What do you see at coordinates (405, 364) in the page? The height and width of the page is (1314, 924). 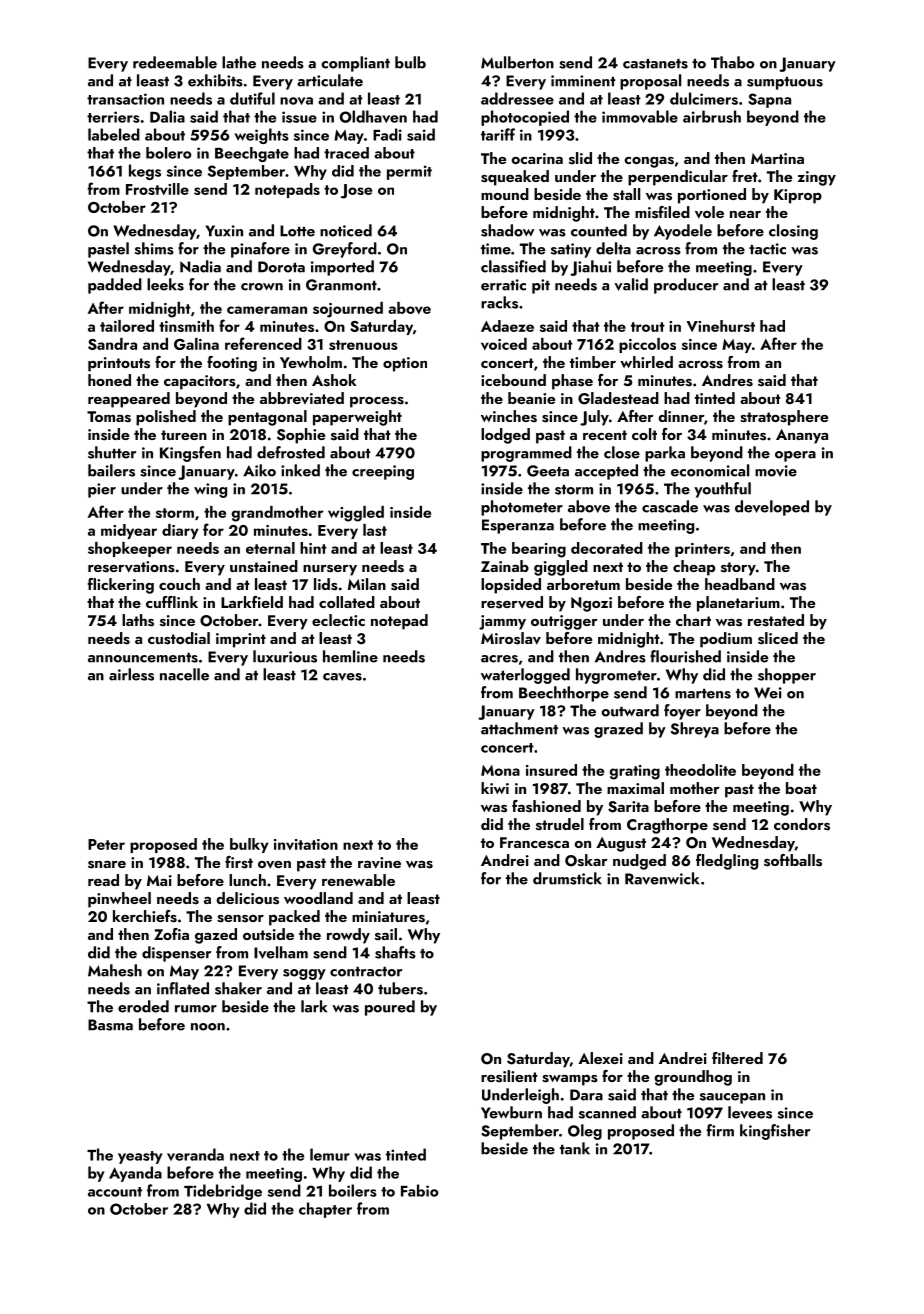 I see `option` at bounding box center [405, 364].
